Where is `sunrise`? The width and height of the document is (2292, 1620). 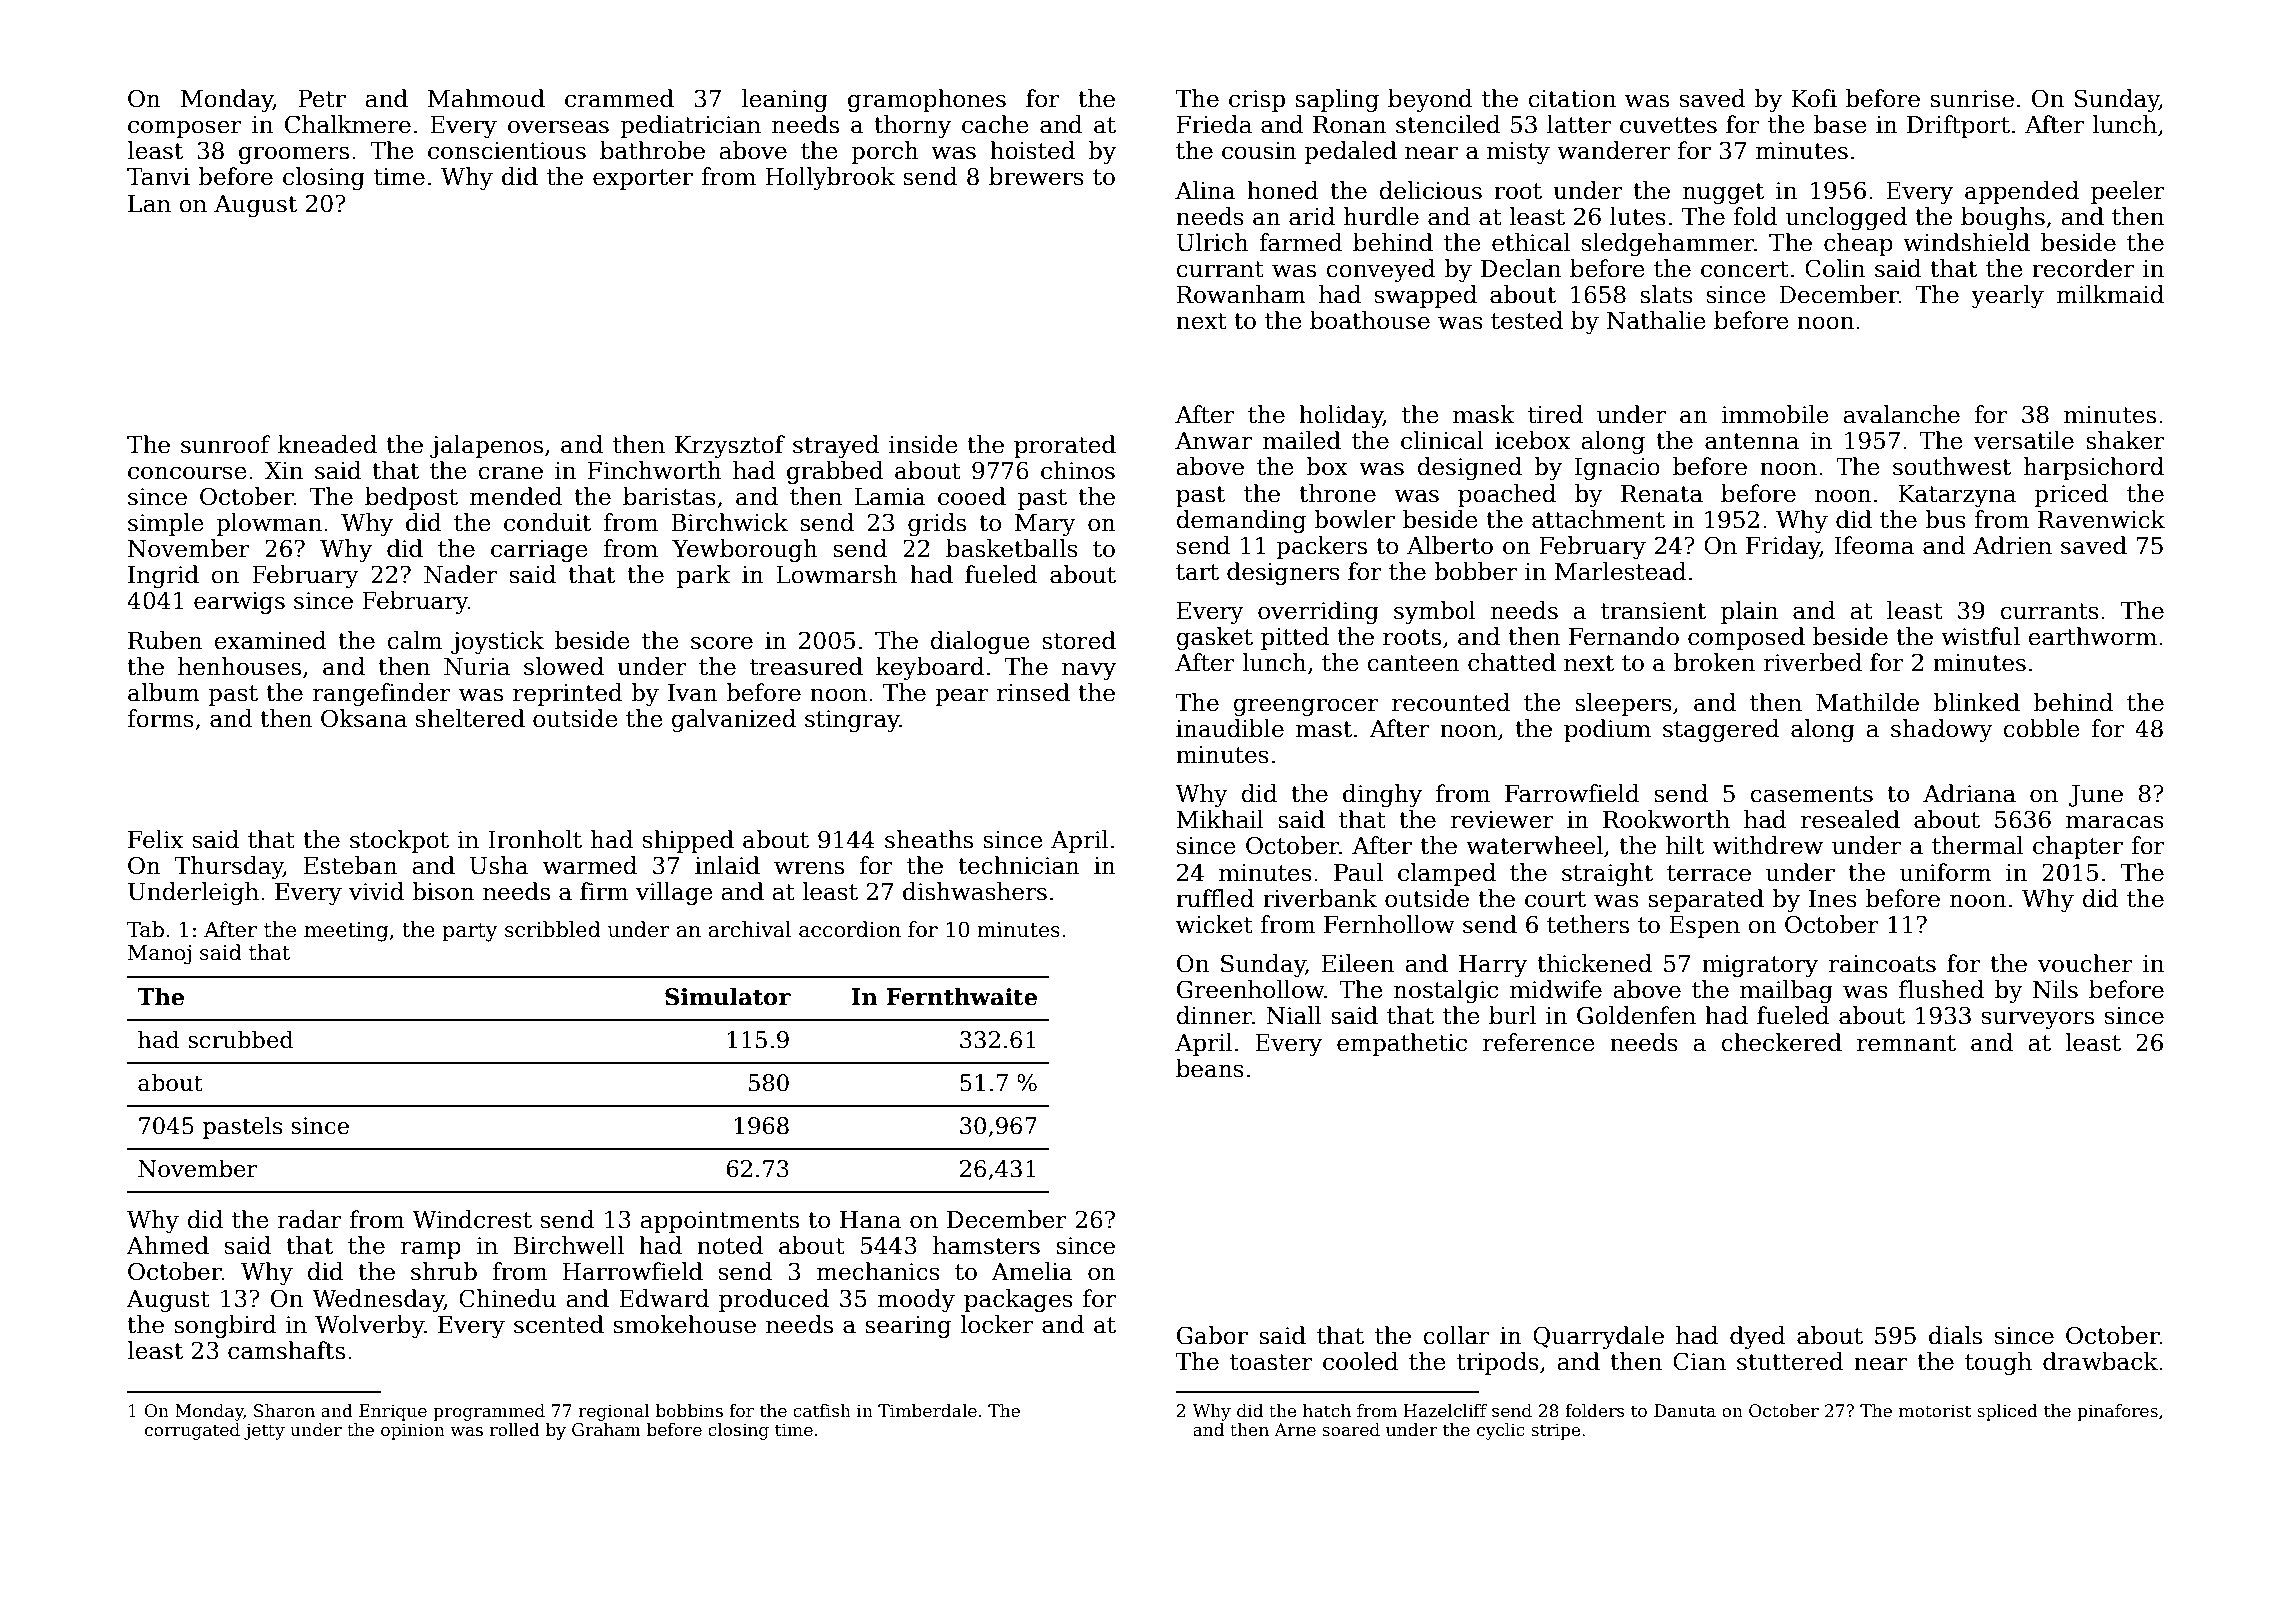
sunrise is located at coordinates (1972, 99).
